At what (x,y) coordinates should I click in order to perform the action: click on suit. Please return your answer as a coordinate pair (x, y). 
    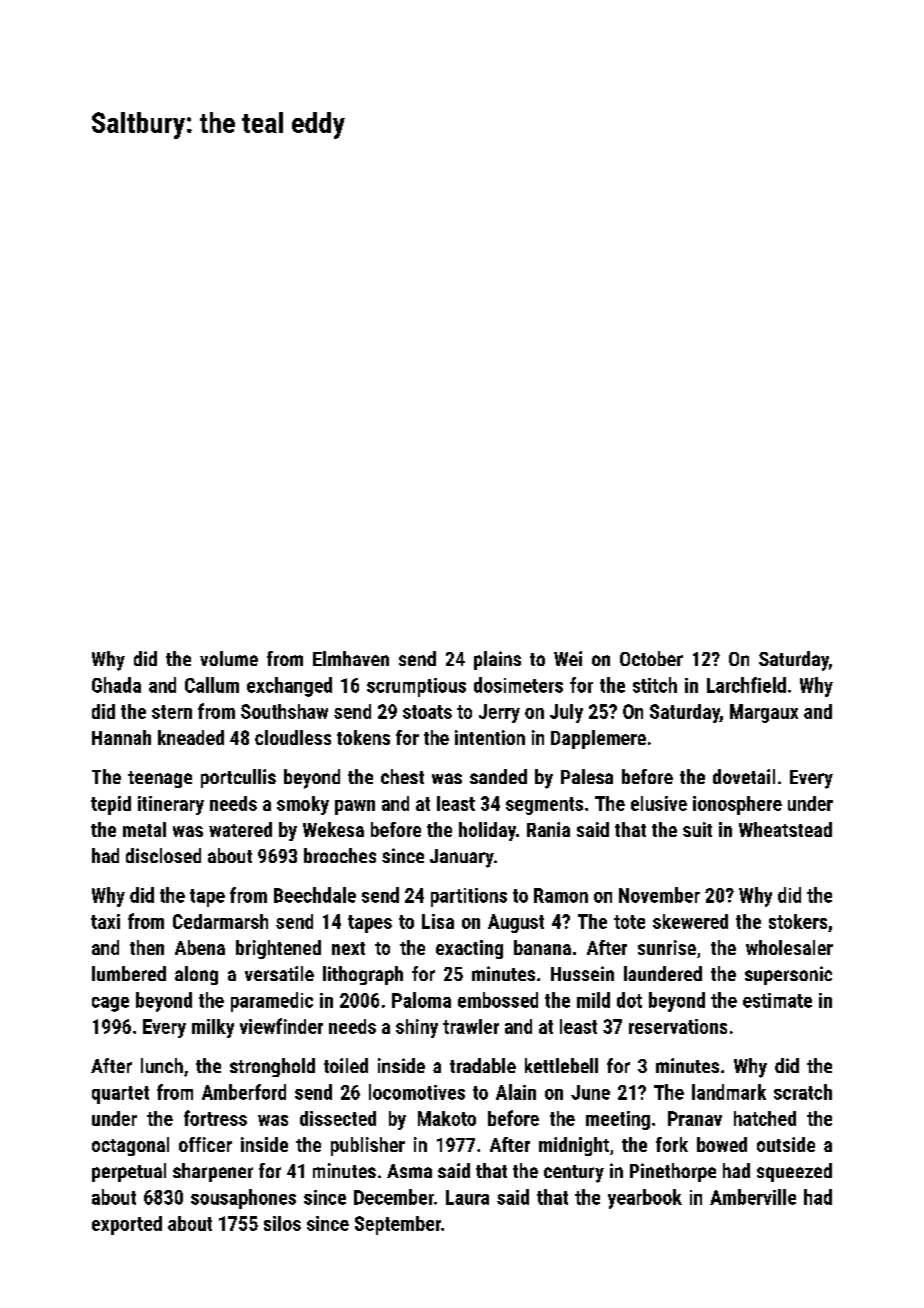
    Looking at the image, I should click on (697, 829).
